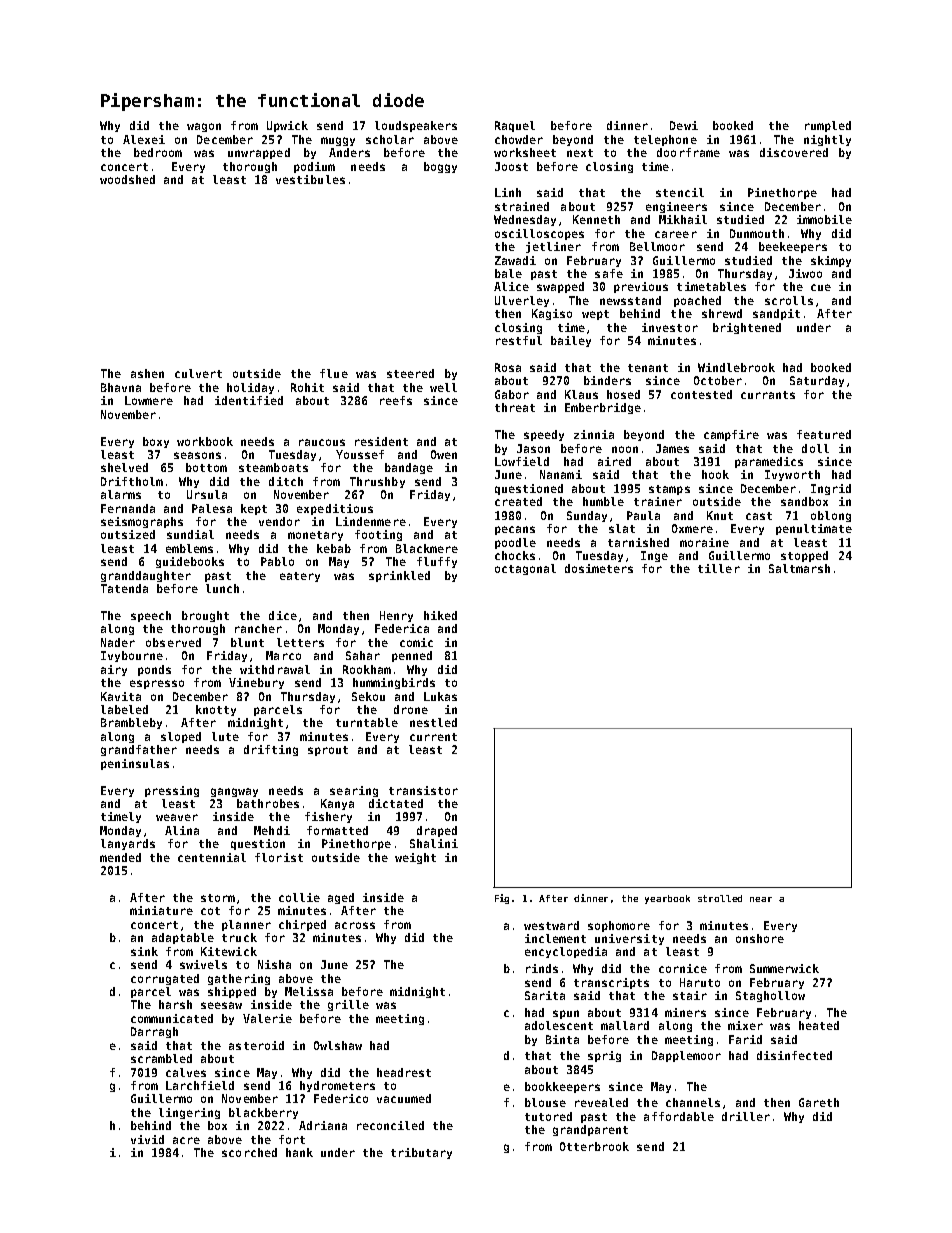 This page has width=952, height=1233. Describe the element at coordinates (515, 555) in the page. I see `chocks` at that location.
